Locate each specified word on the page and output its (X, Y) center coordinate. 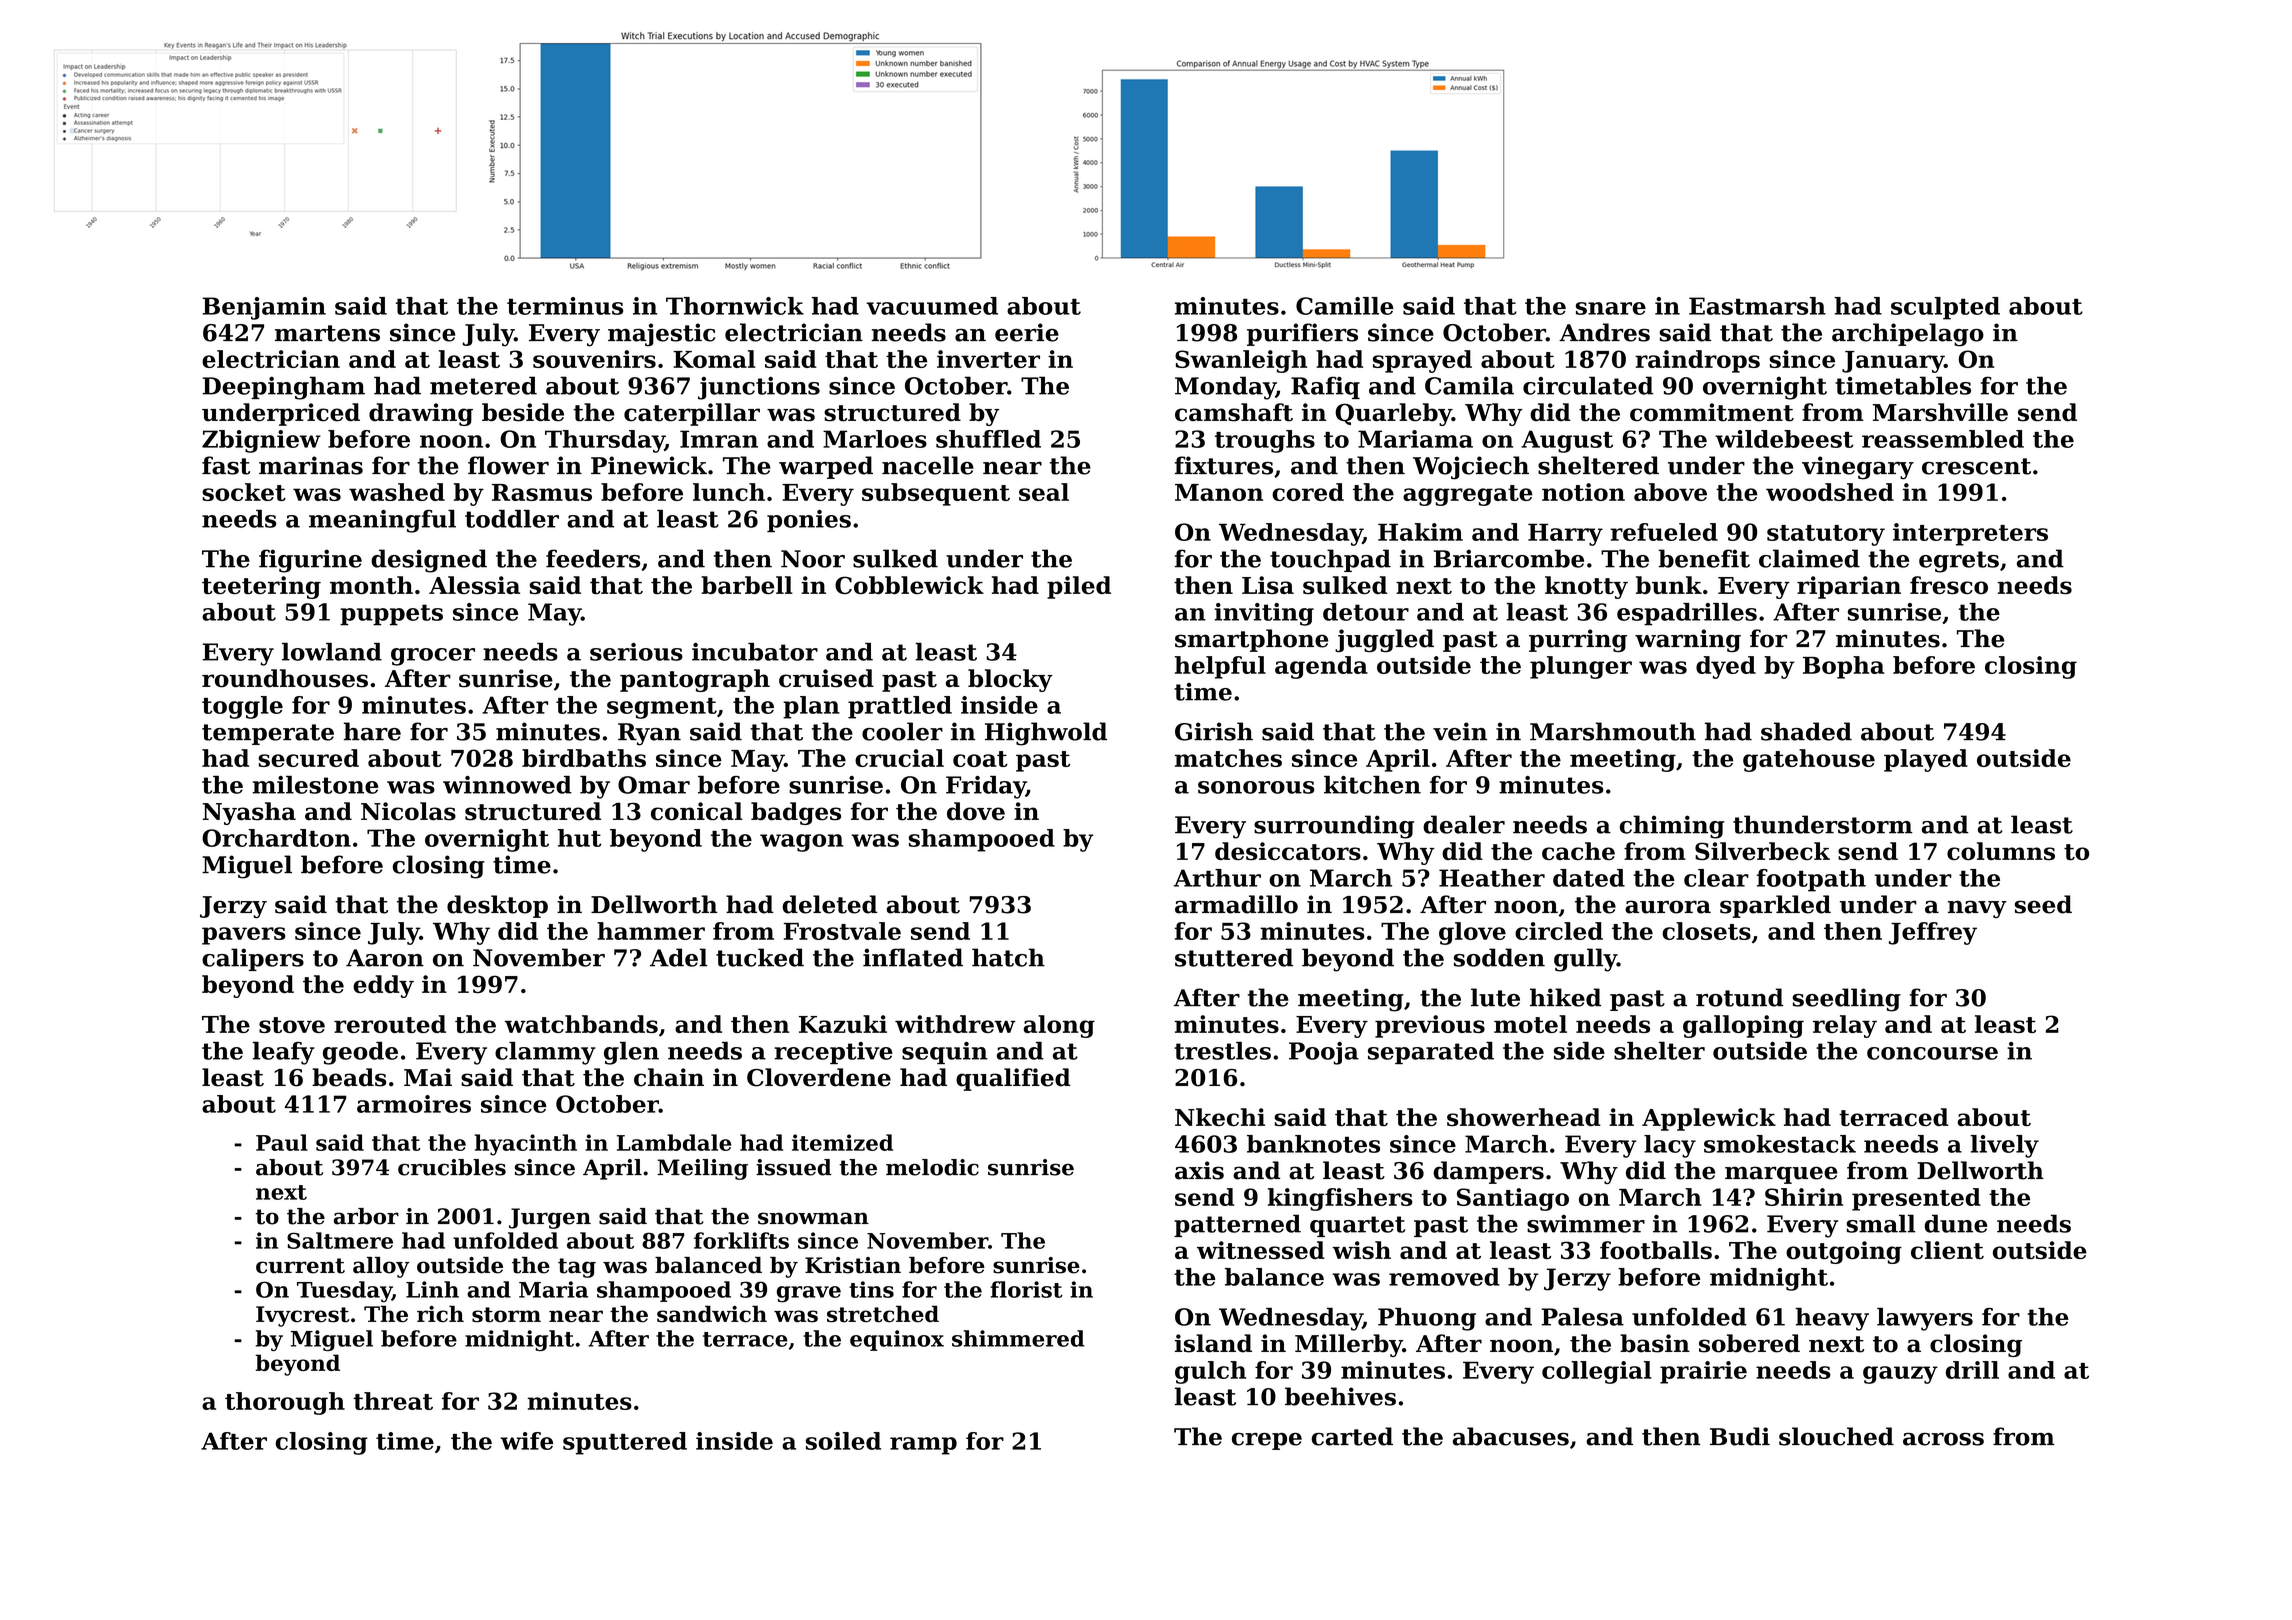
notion (1583, 492)
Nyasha (249, 813)
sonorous (1256, 787)
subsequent (936, 494)
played (1926, 760)
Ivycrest (302, 1316)
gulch (1210, 1372)
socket (244, 492)
